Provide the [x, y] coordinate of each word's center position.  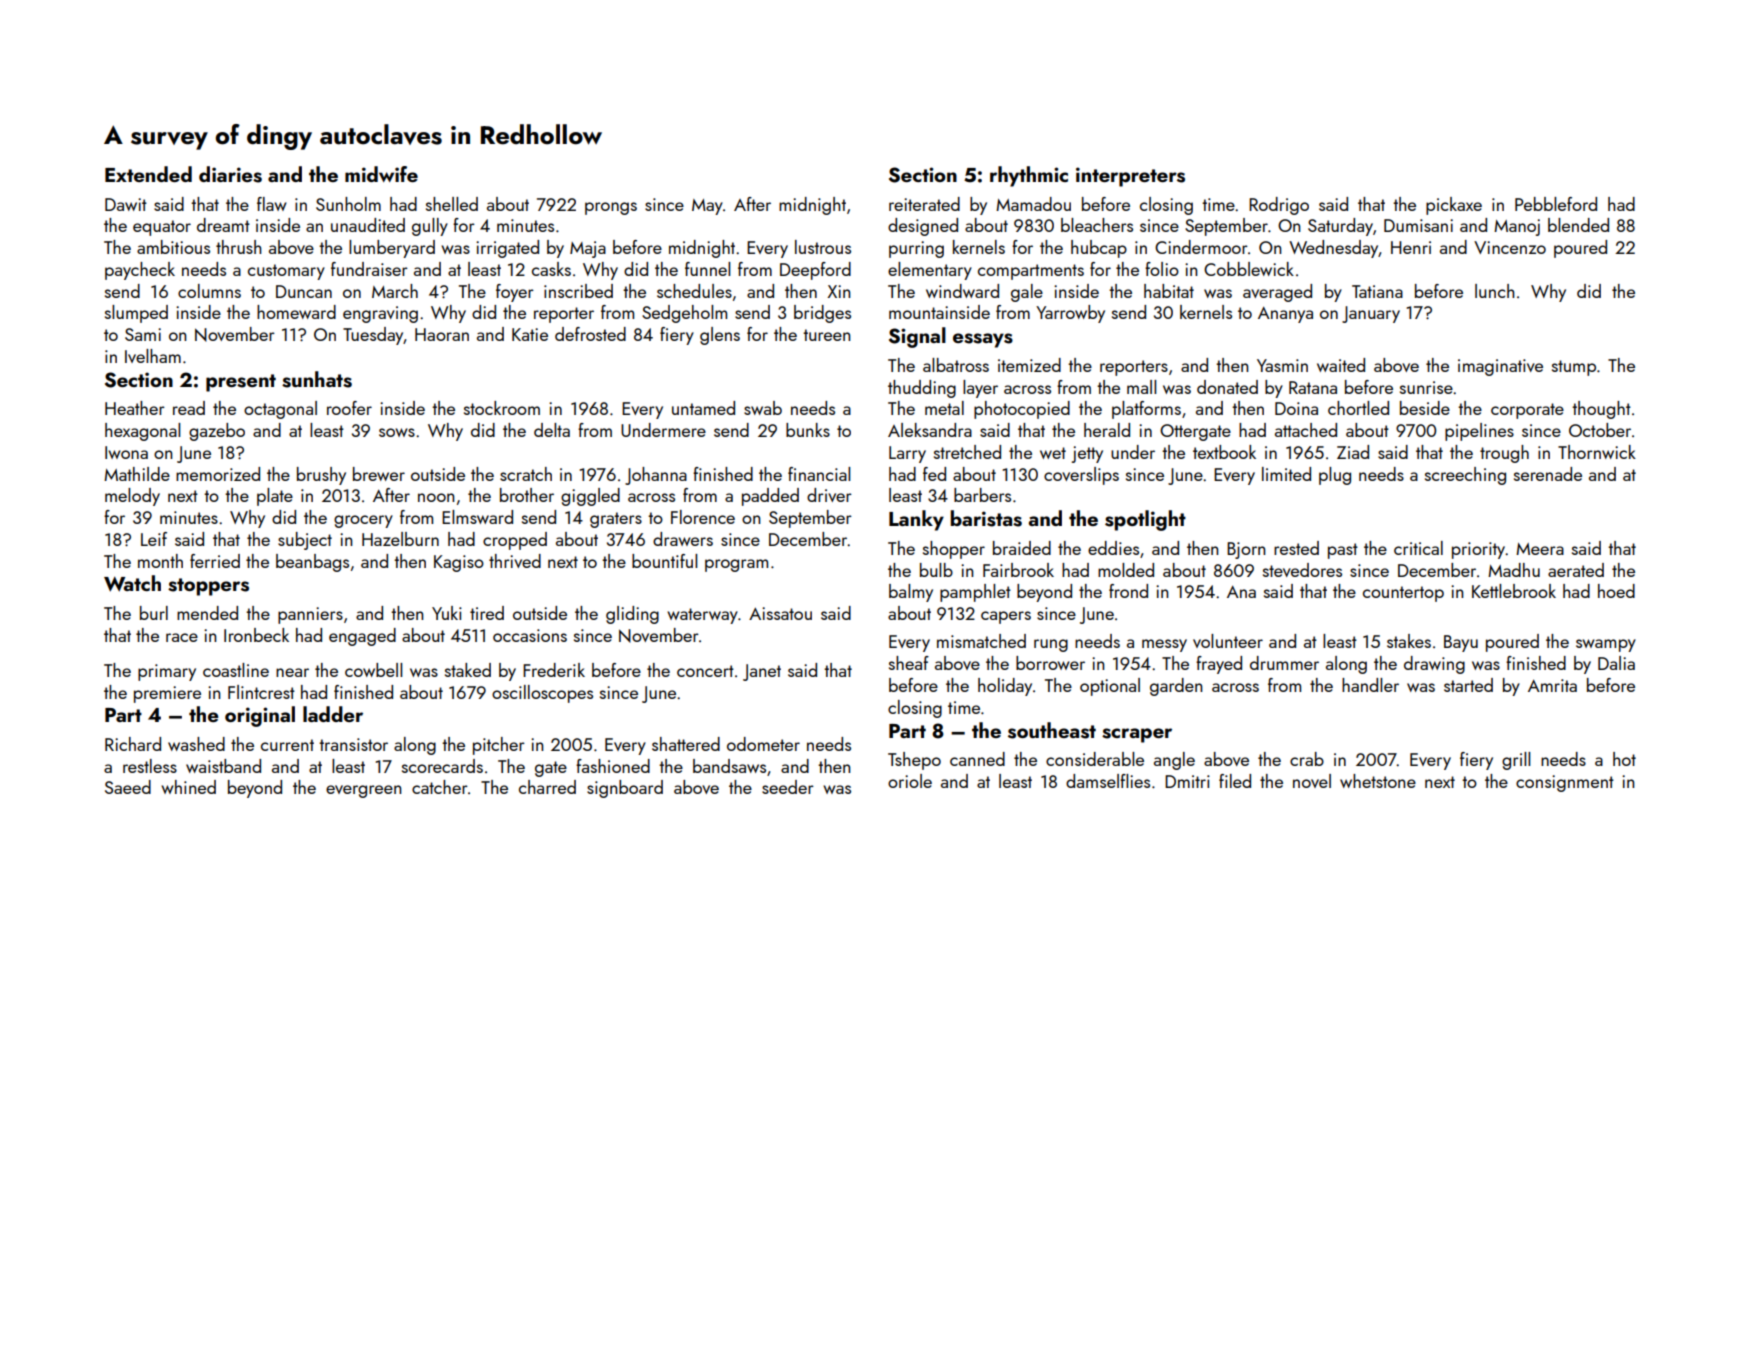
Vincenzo [1510, 247]
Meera [1540, 549]
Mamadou [1033, 204]
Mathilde [137, 474]
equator [162, 228]
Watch [132, 583]
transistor [353, 744]
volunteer [1228, 641]
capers [1006, 617]
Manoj [1517, 227]
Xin [838, 291]
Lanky [916, 520]
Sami [143, 334]
